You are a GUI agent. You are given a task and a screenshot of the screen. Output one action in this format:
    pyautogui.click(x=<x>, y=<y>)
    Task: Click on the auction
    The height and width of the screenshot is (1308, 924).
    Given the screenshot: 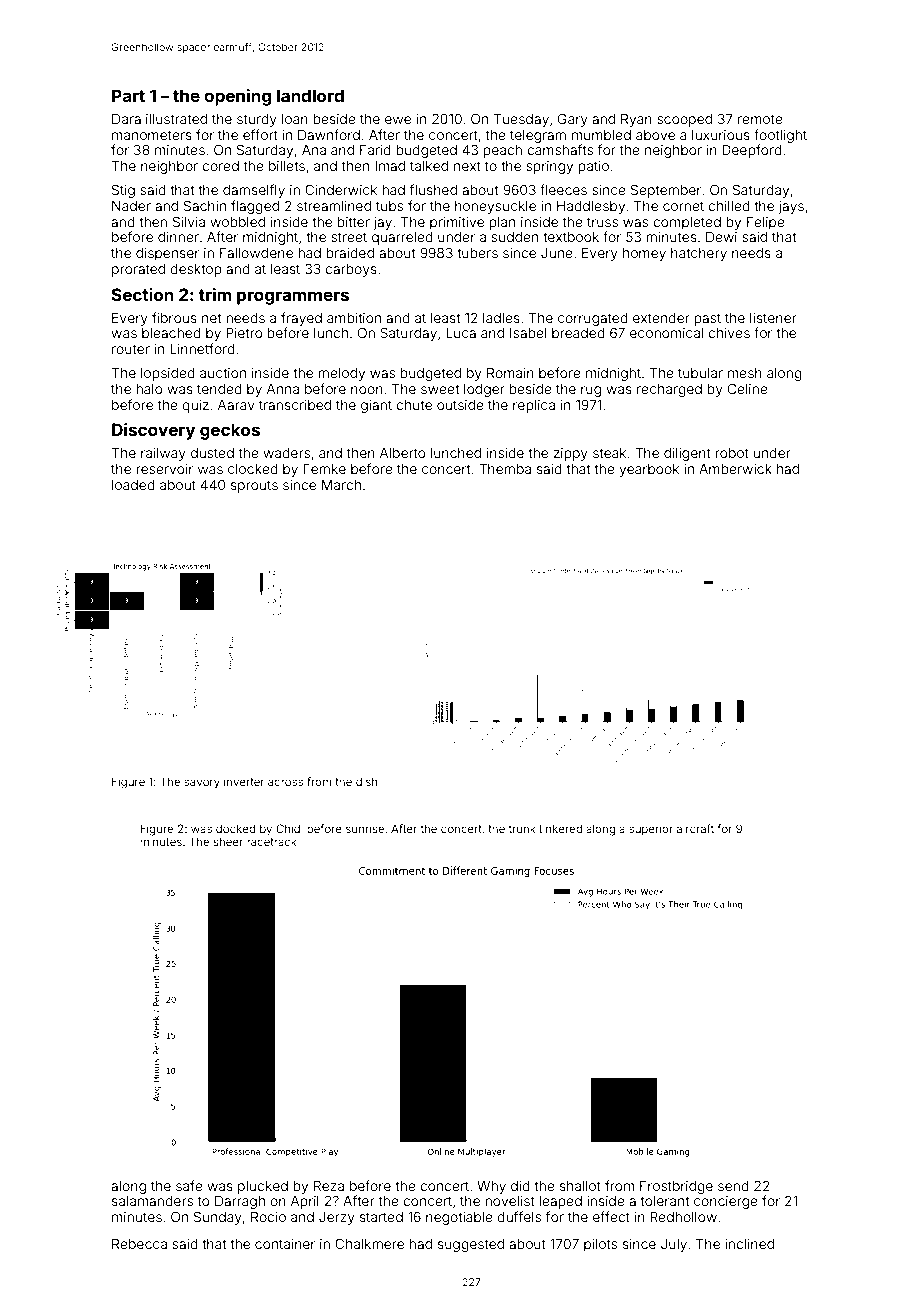 What is the action you would take?
    pyautogui.click(x=223, y=373)
